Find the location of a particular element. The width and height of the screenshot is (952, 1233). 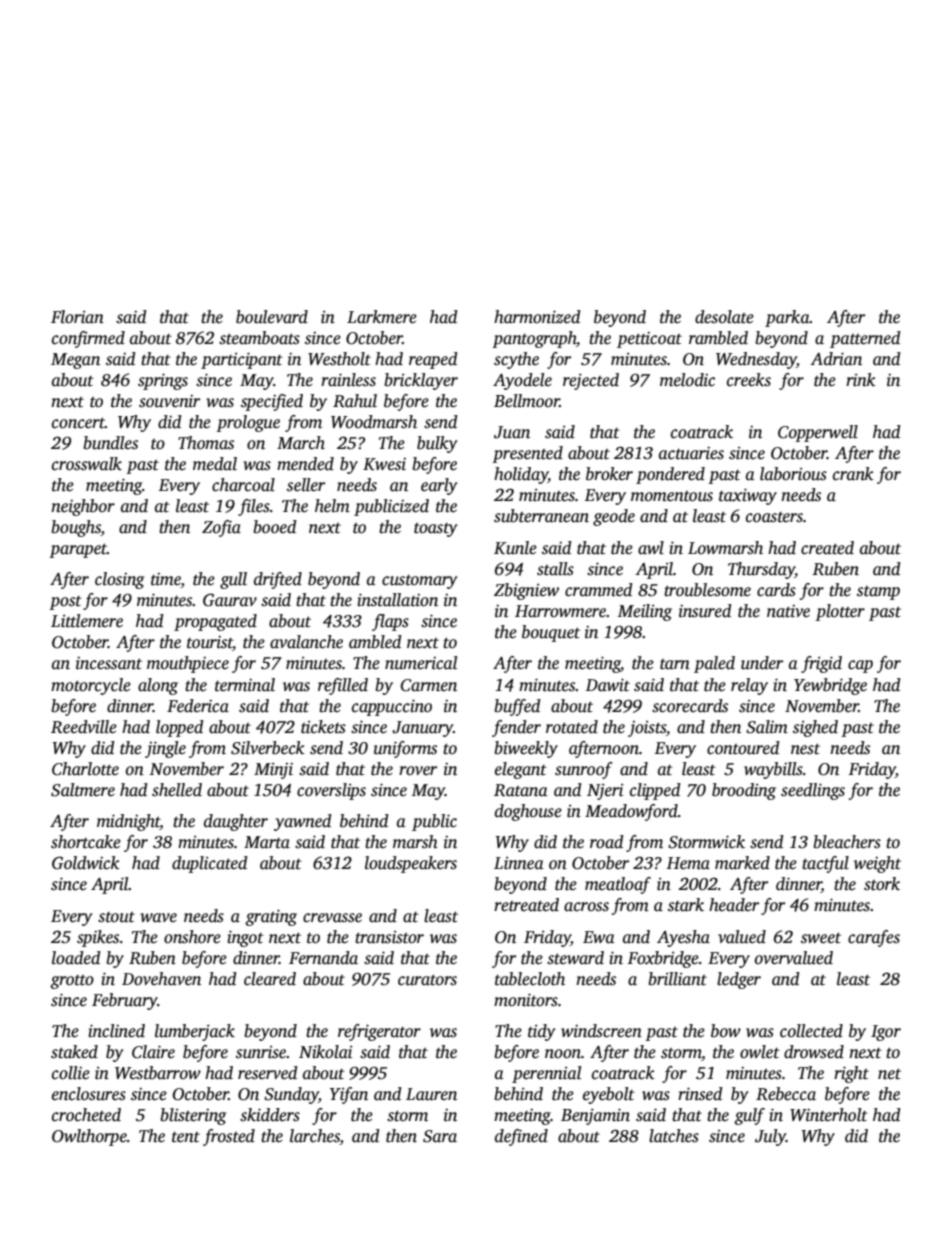

duplicated is located at coordinates (210, 864).
